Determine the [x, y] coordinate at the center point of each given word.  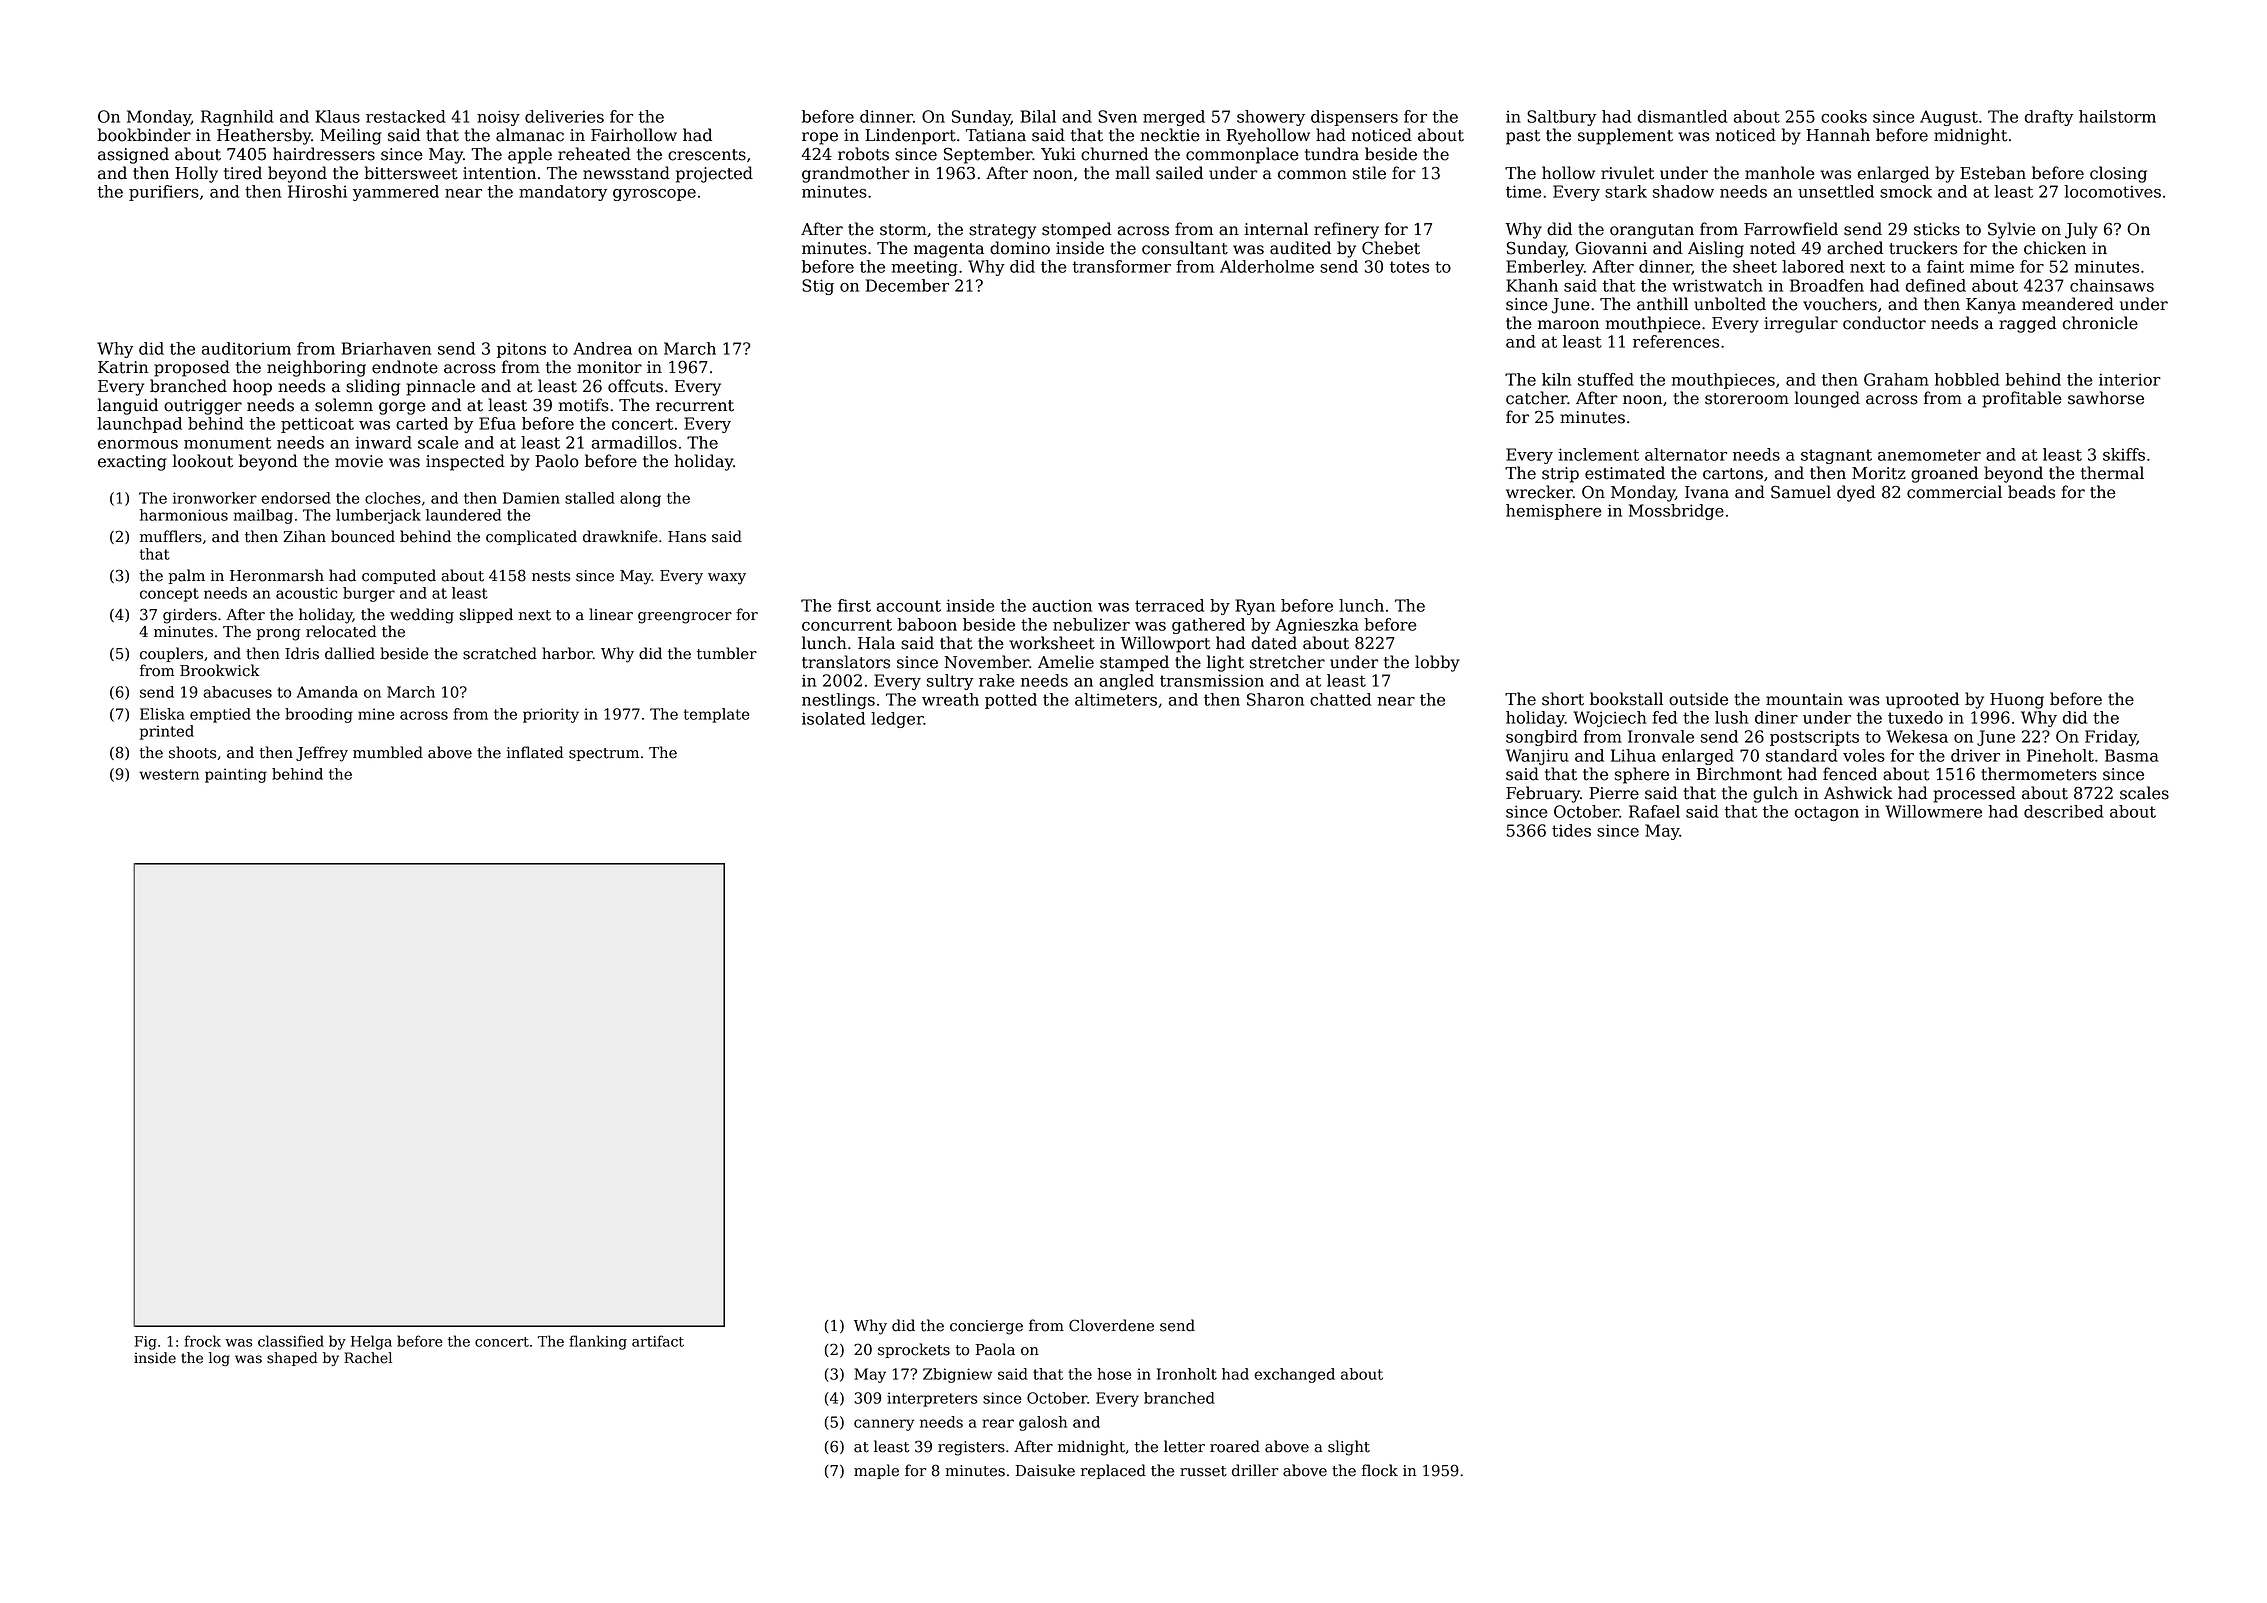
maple [876, 1471]
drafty [2049, 118]
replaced [1113, 1471]
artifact [658, 1341]
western [169, 774]
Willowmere [1933, 811]
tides [1571, 830]
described [2064, 811]
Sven [1117, 116]
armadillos [634, 442]
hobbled [1967, 379]
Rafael [1654, 811]
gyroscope [654, 195]
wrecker [1539, 492]
